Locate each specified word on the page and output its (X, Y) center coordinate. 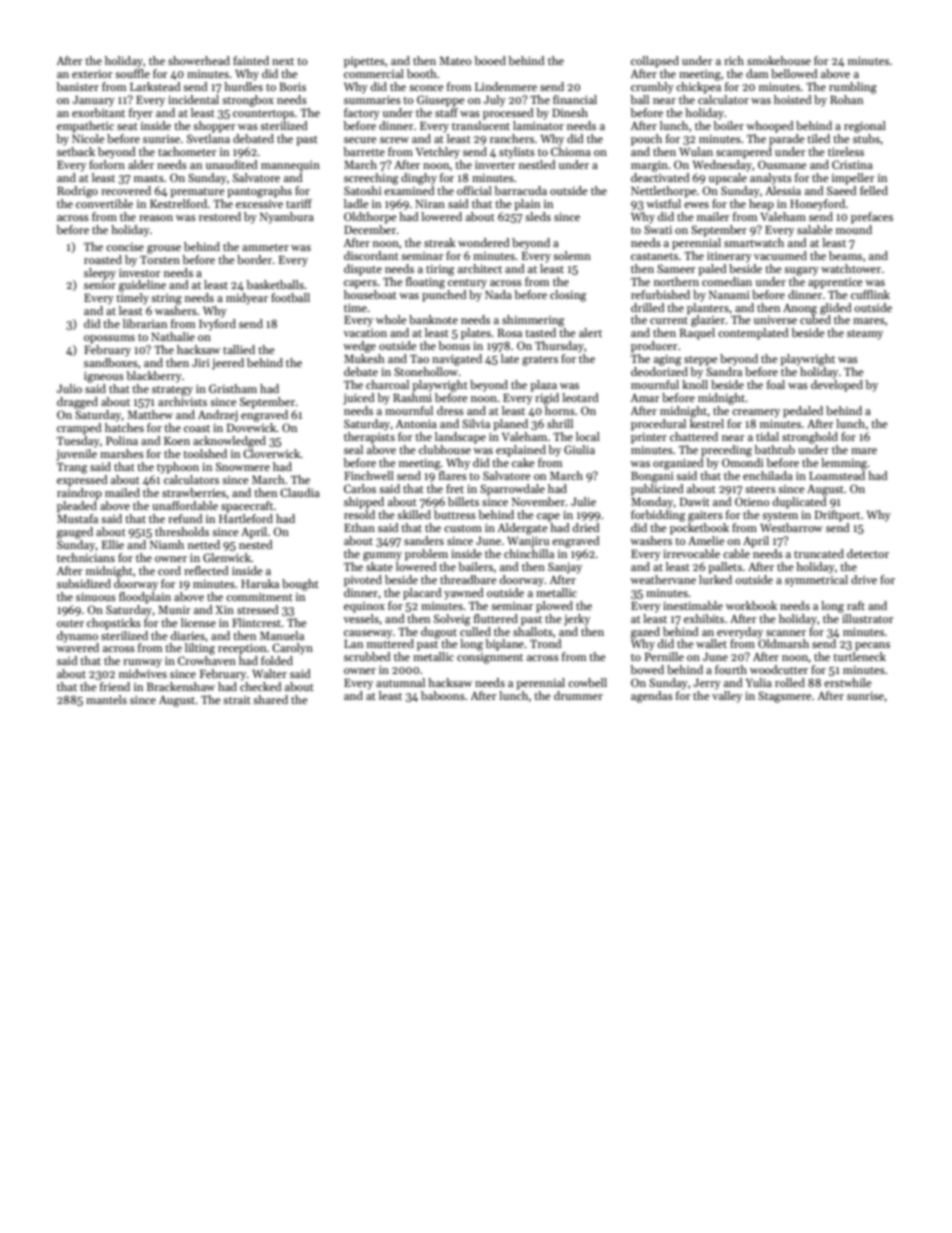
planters (708, 309)
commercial (374, 73)
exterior (92, 74)
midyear (247, 299)
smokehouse (779, 60)
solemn (572, 255)
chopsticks (114, 624)
